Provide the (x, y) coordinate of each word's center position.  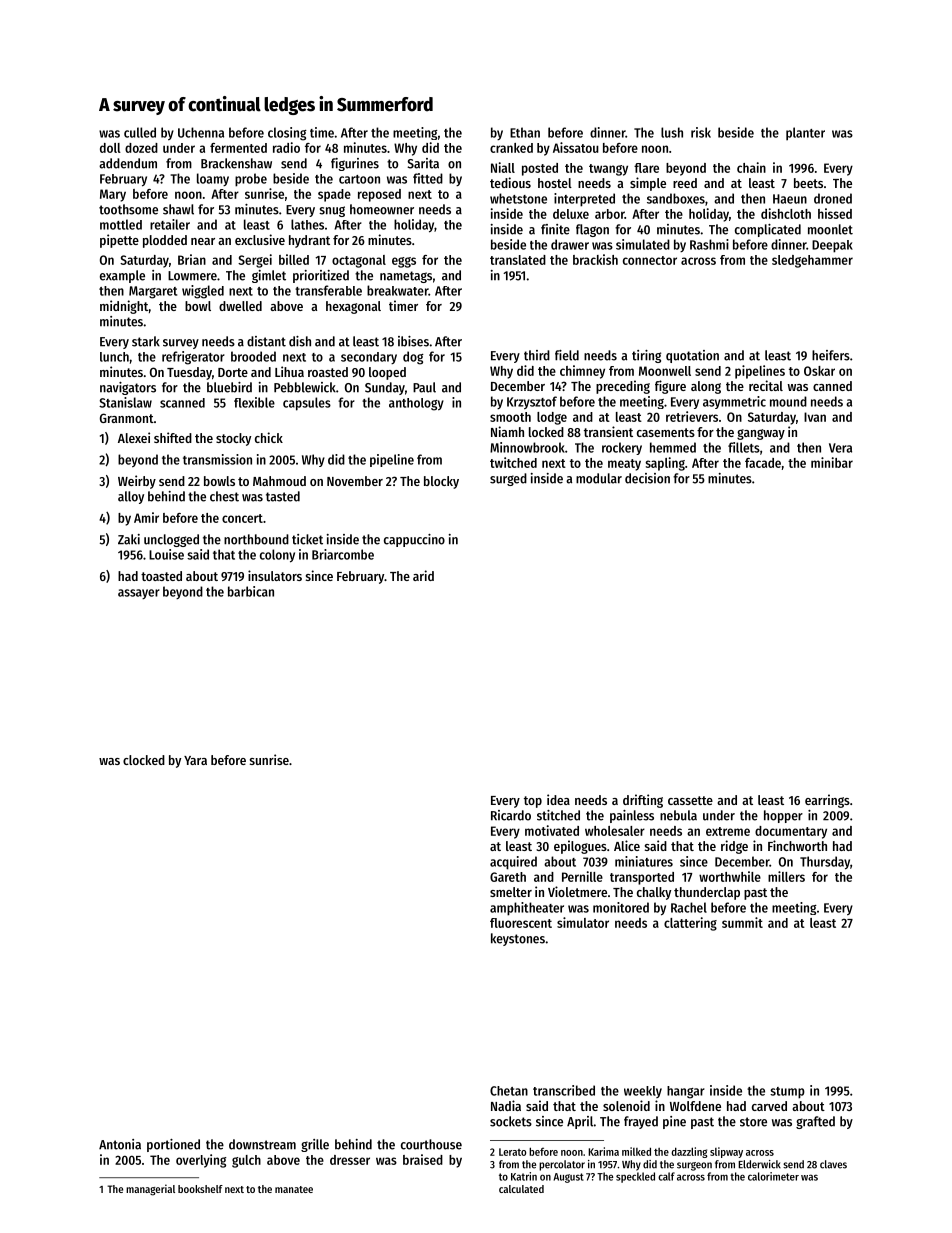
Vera (840, 448)
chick (269, 437)
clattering (690, 924)
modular (599, 478)
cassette (690, 800)
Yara (195, 760)
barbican (251, 591)
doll (110, 148)
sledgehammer (812, 261)
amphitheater (527, 909)
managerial (150, 1190)
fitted (428, 178)
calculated (521, 1189)
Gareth (508, 877)
